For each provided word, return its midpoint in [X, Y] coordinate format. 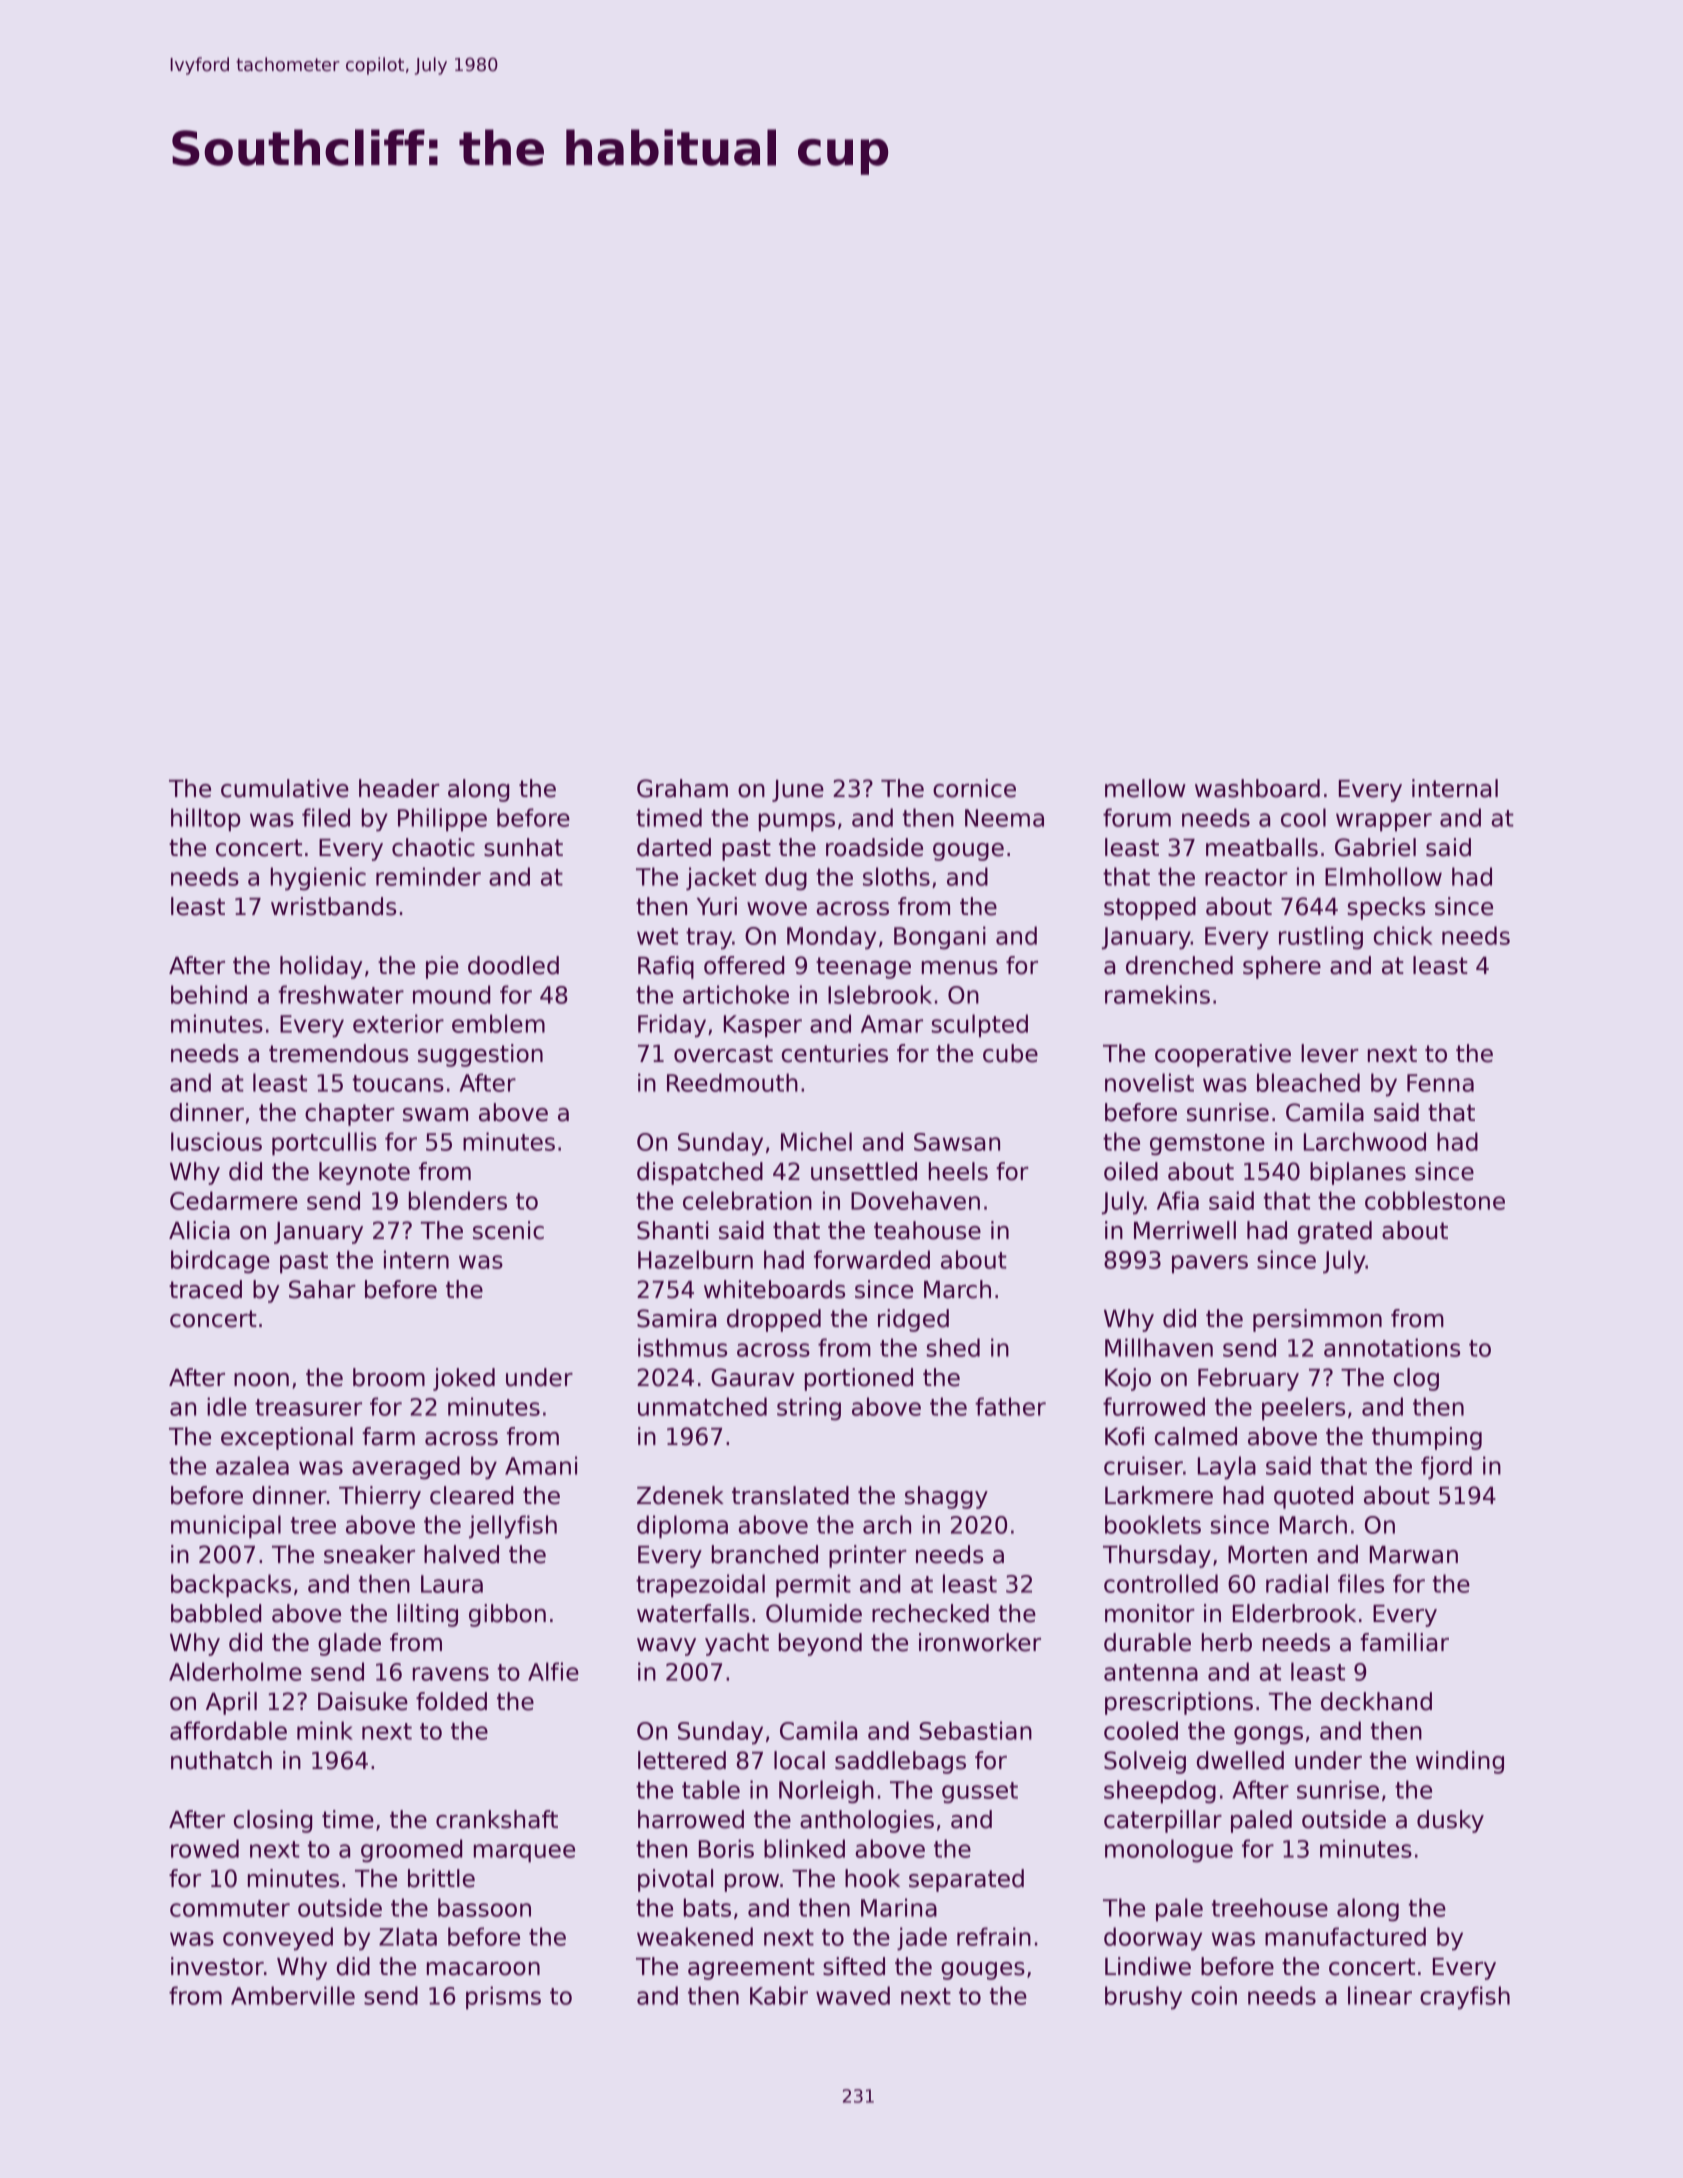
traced [205, 1289]
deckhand [1376, 1701]
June [798, 791]
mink [325, 1730]
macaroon [483, 1969]
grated [1335, 1232]
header [399, 788]
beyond [820, 1644]
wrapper [1384, 822]
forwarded [872, 1259]
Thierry [380, 1497]
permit [813, 1586]
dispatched [700, 1173]
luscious [216, 1141]
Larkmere [1159, 1495]
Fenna [1440, 1083]
